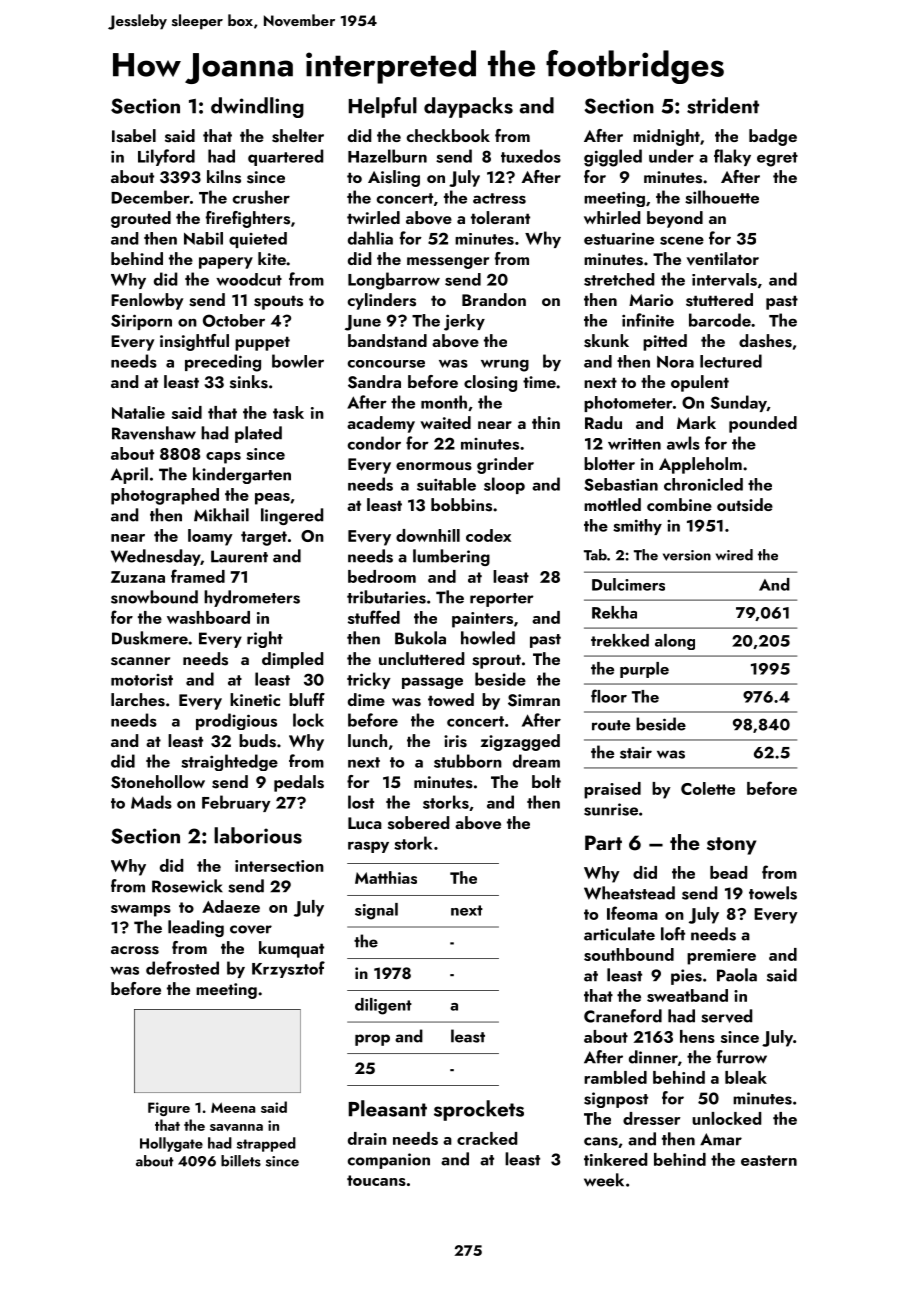 The width and height of the screenshot is (908, 1316). What do you see at coordinates (241, 1161) in the screenshot?
I see `billets` at bounding box center [241, 1161].
